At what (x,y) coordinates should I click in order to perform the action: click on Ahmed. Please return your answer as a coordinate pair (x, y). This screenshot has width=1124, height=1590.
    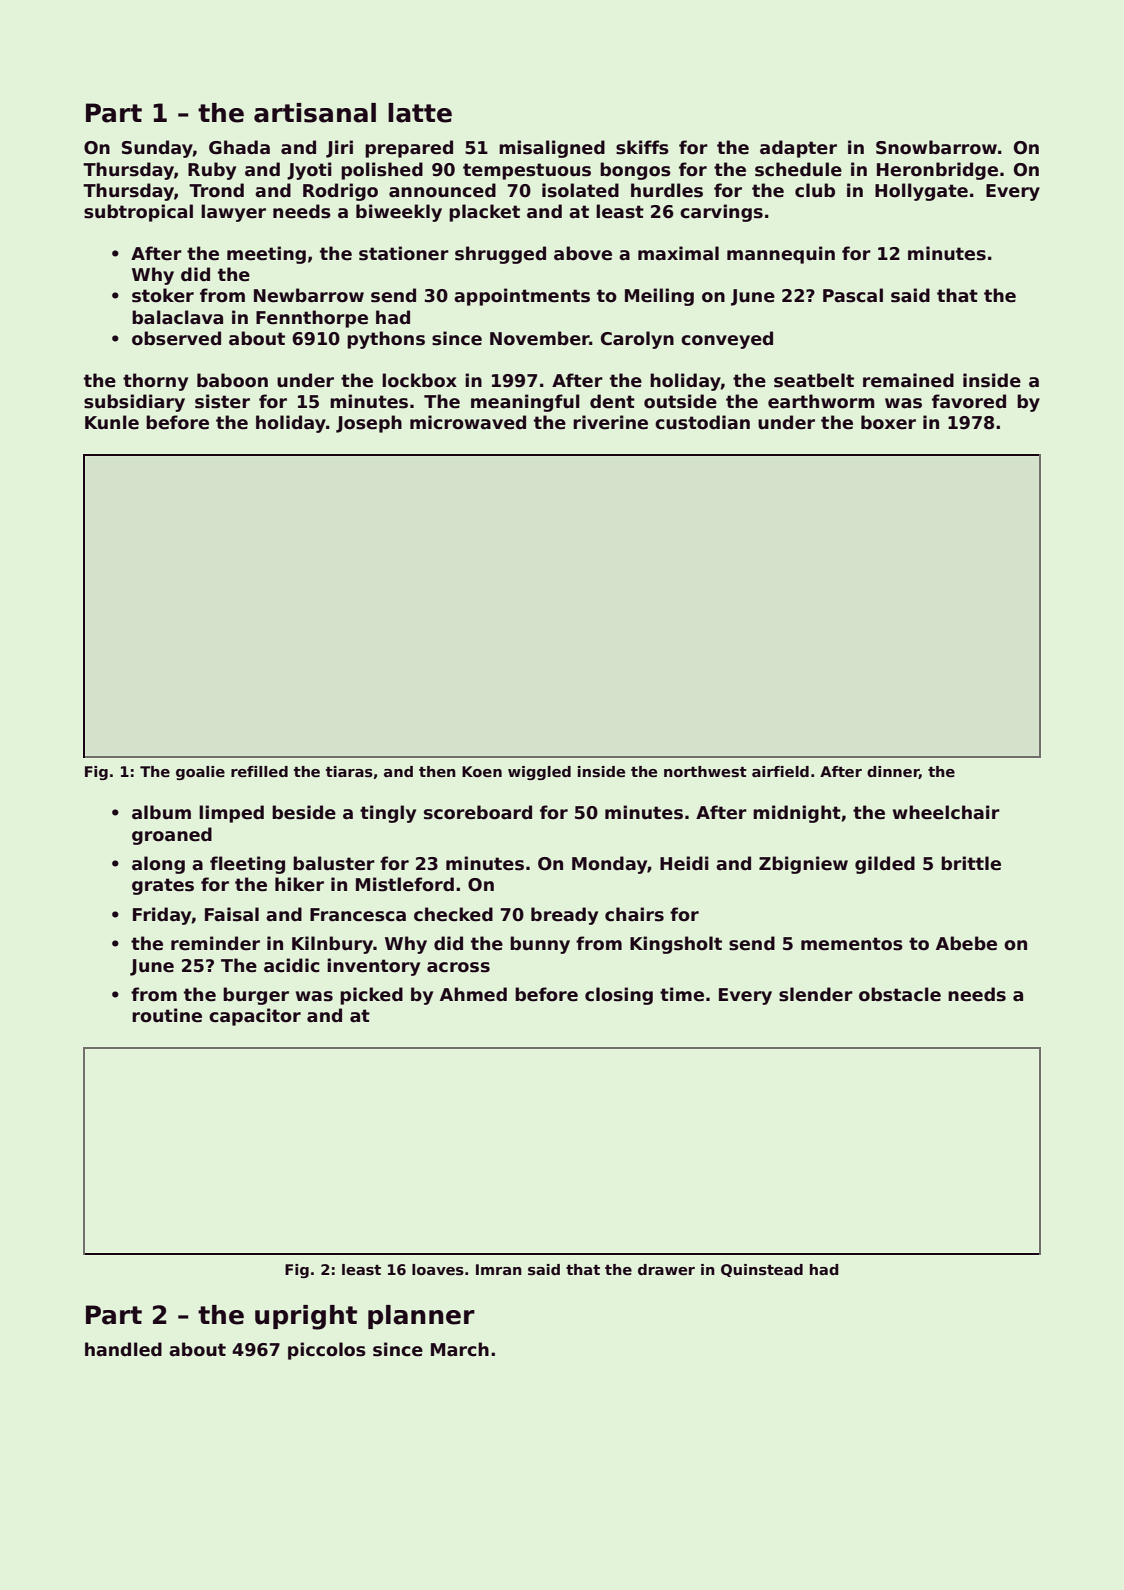
    Looking at the image, I should click on (473, 994).
